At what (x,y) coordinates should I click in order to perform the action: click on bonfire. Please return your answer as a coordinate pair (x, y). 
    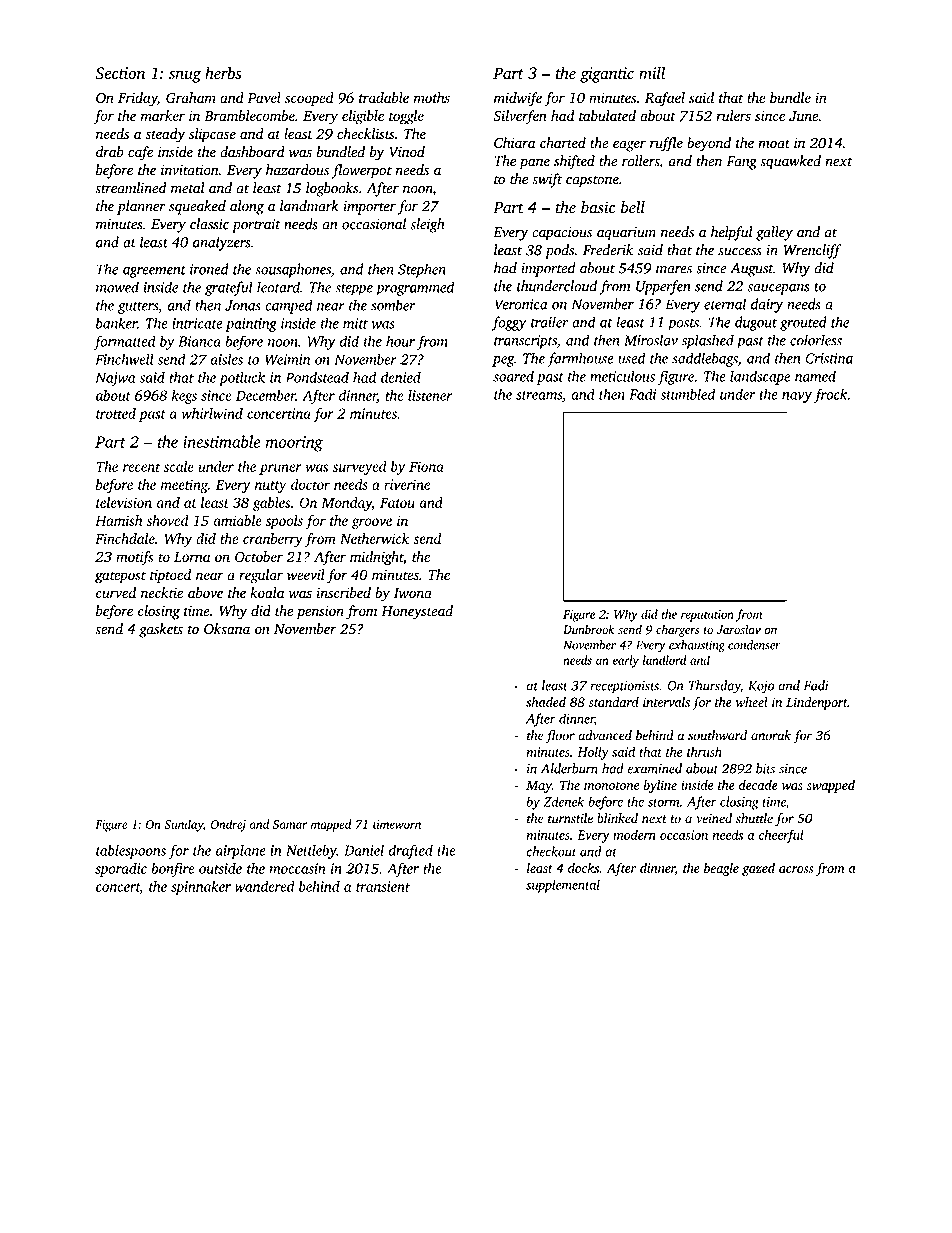
    Looking at the image, I should click on (173, 869).
